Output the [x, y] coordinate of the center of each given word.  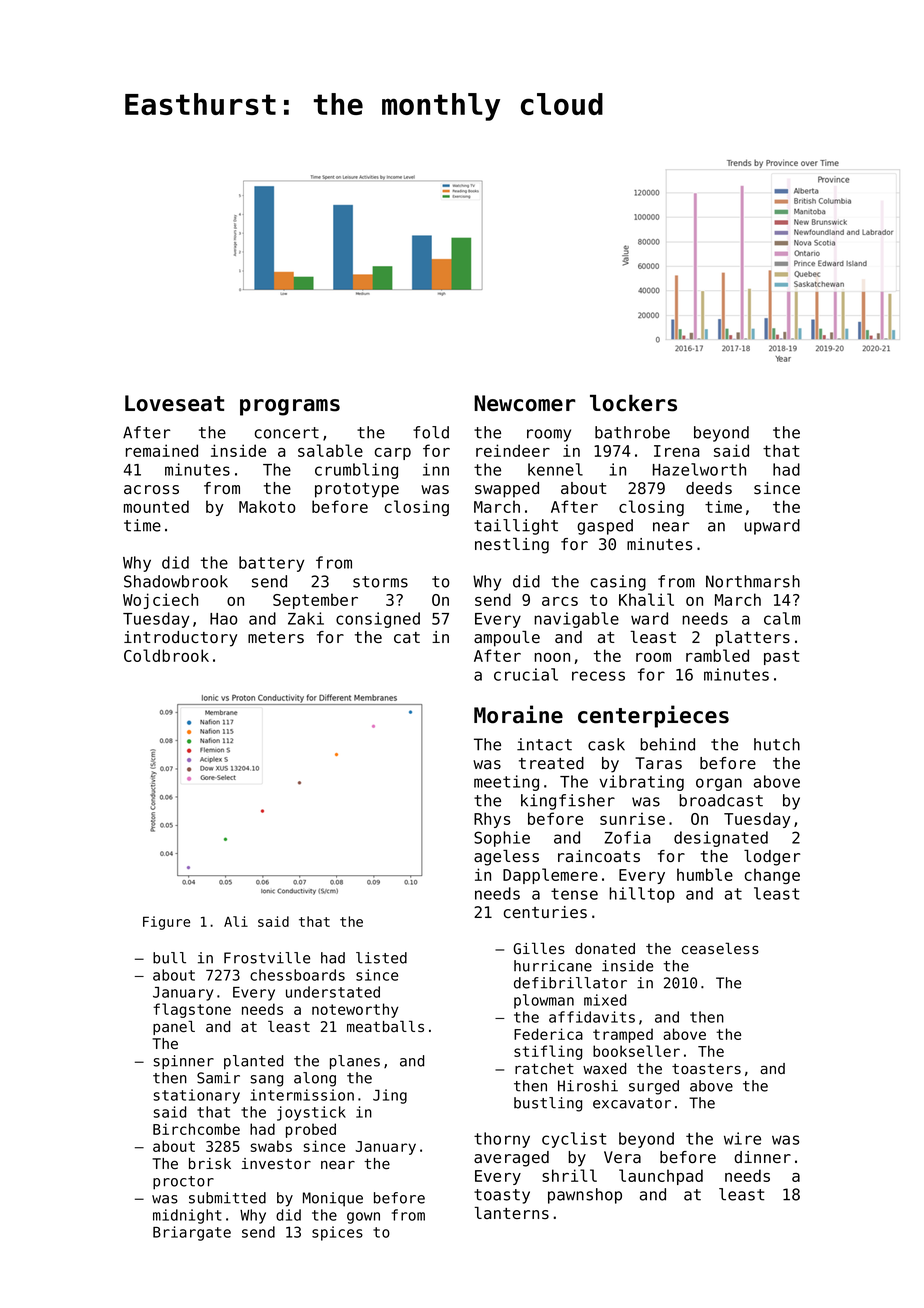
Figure [166, 923]
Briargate [192, 1233]
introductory [180, 639]
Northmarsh [753, 581]
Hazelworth [699, 469]
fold [431, 432]
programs [290, 407]
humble [705, 874]
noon [552, 657]
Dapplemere [550, 876]
